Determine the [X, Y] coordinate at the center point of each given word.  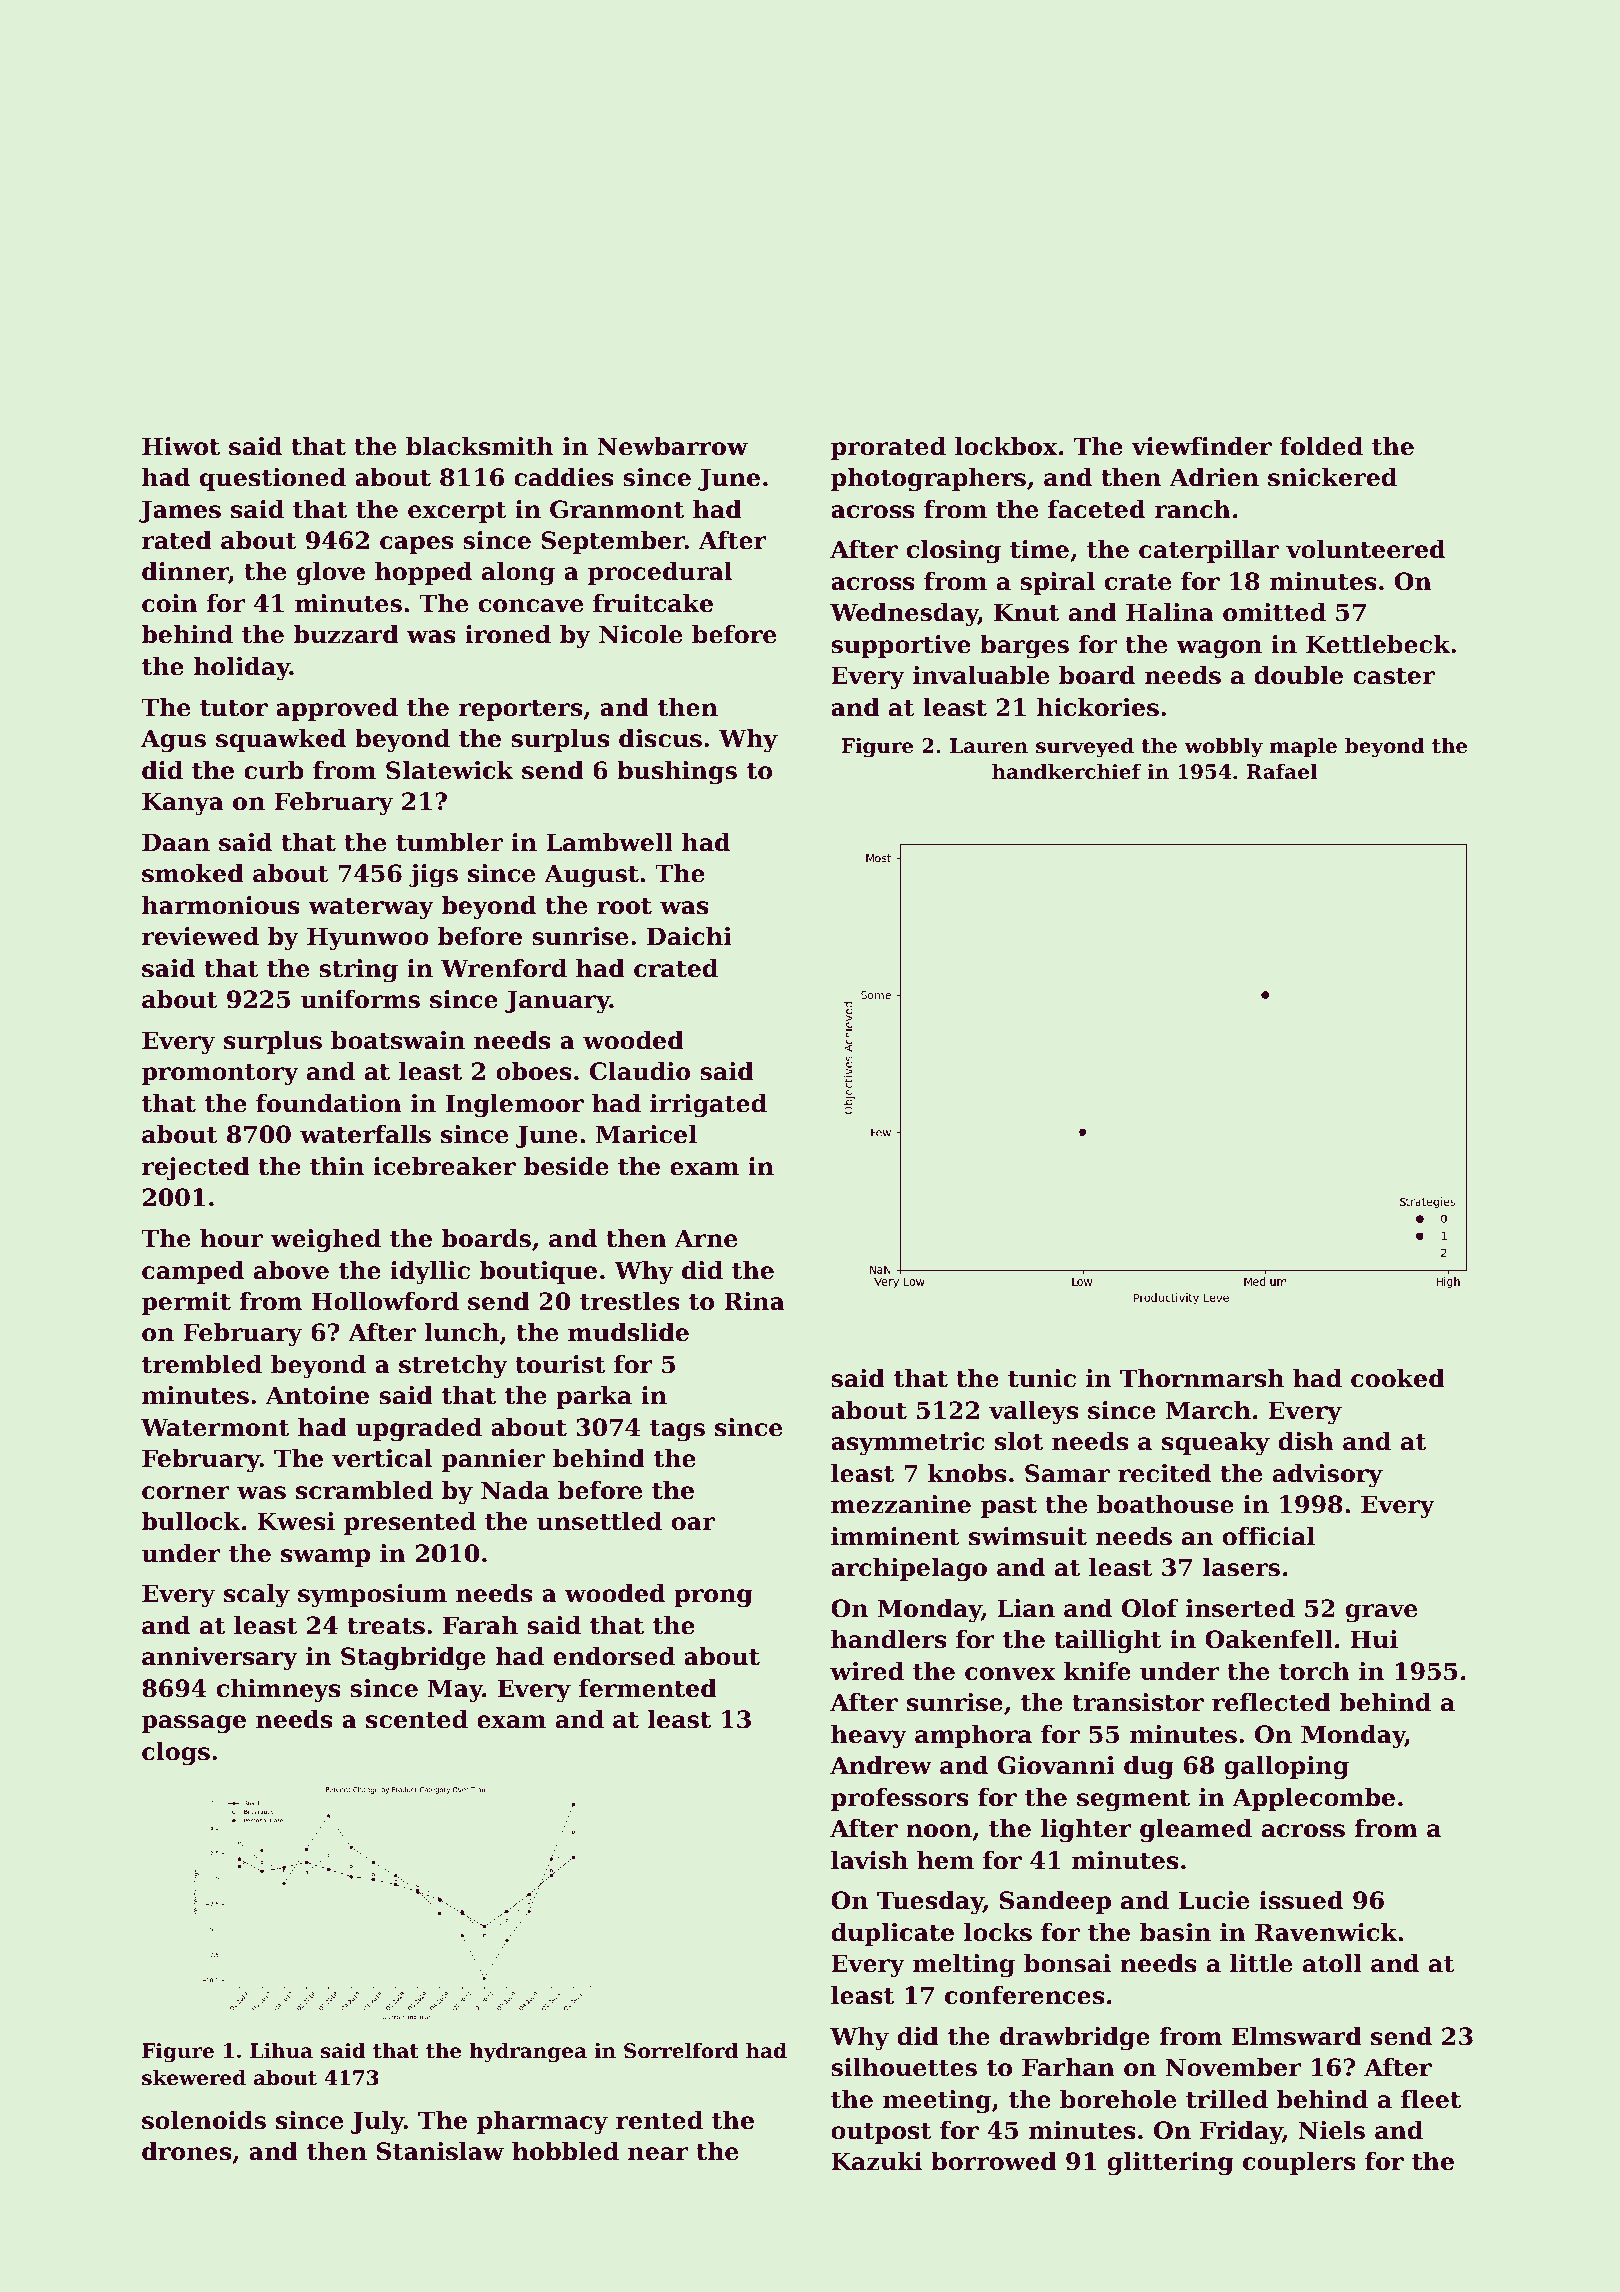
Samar [1067, 1473]
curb [274, 770]
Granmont [617, 509]
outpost [881, 2133]
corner [186, 1493]
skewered [194, 2078]
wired [867, 1671]
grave [1381, 1613]
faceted [1096, 509]
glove [331, 574]
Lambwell [609, 842]
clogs [176, 1754]
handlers [888, 1639]
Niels [1331, 2130]
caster [1394, 676]
